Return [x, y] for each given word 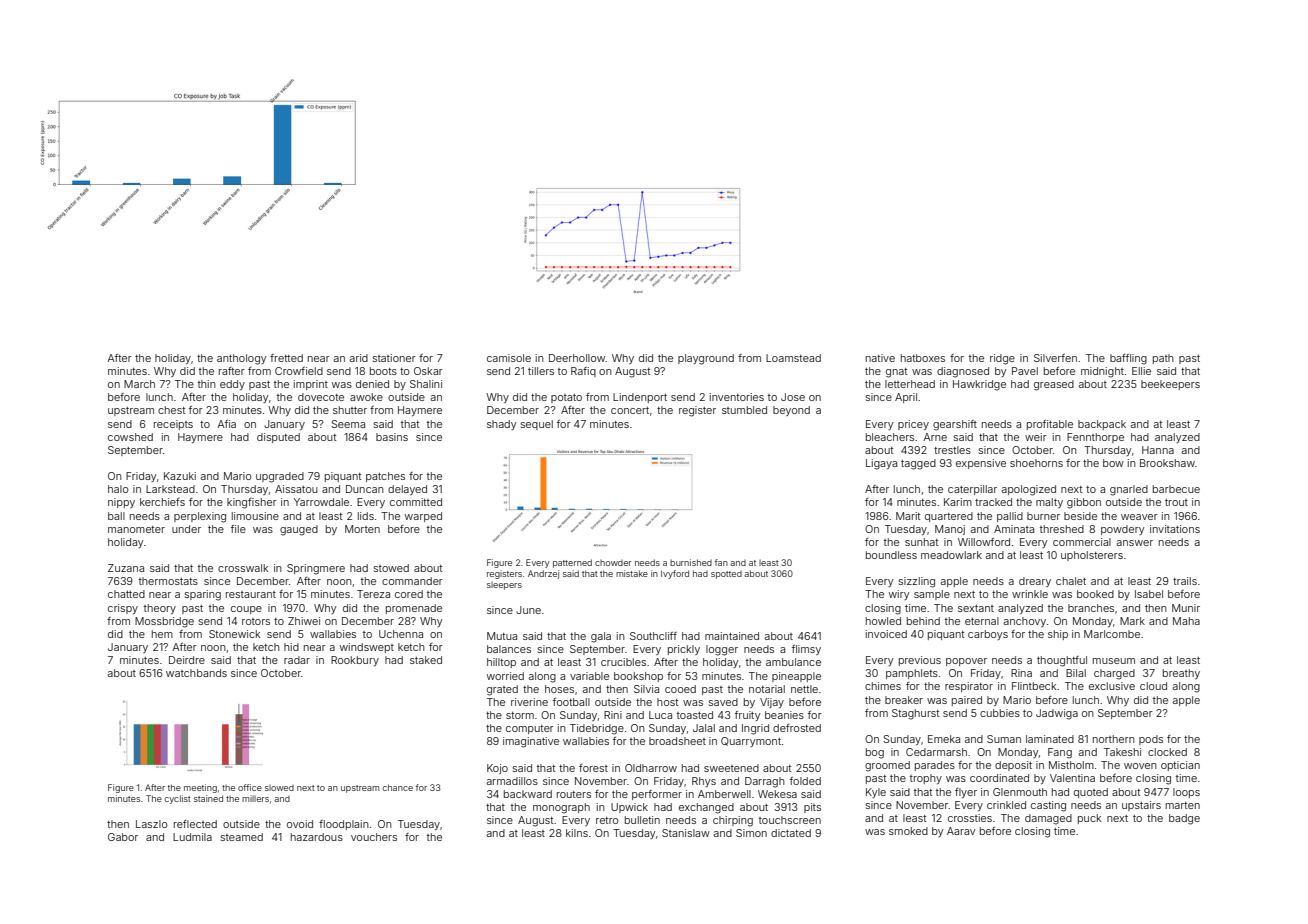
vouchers [374, 837]
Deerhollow [577, 358]
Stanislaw [686, 833]
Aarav [961, 831]
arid [359, 358]
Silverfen [1055, 358]
